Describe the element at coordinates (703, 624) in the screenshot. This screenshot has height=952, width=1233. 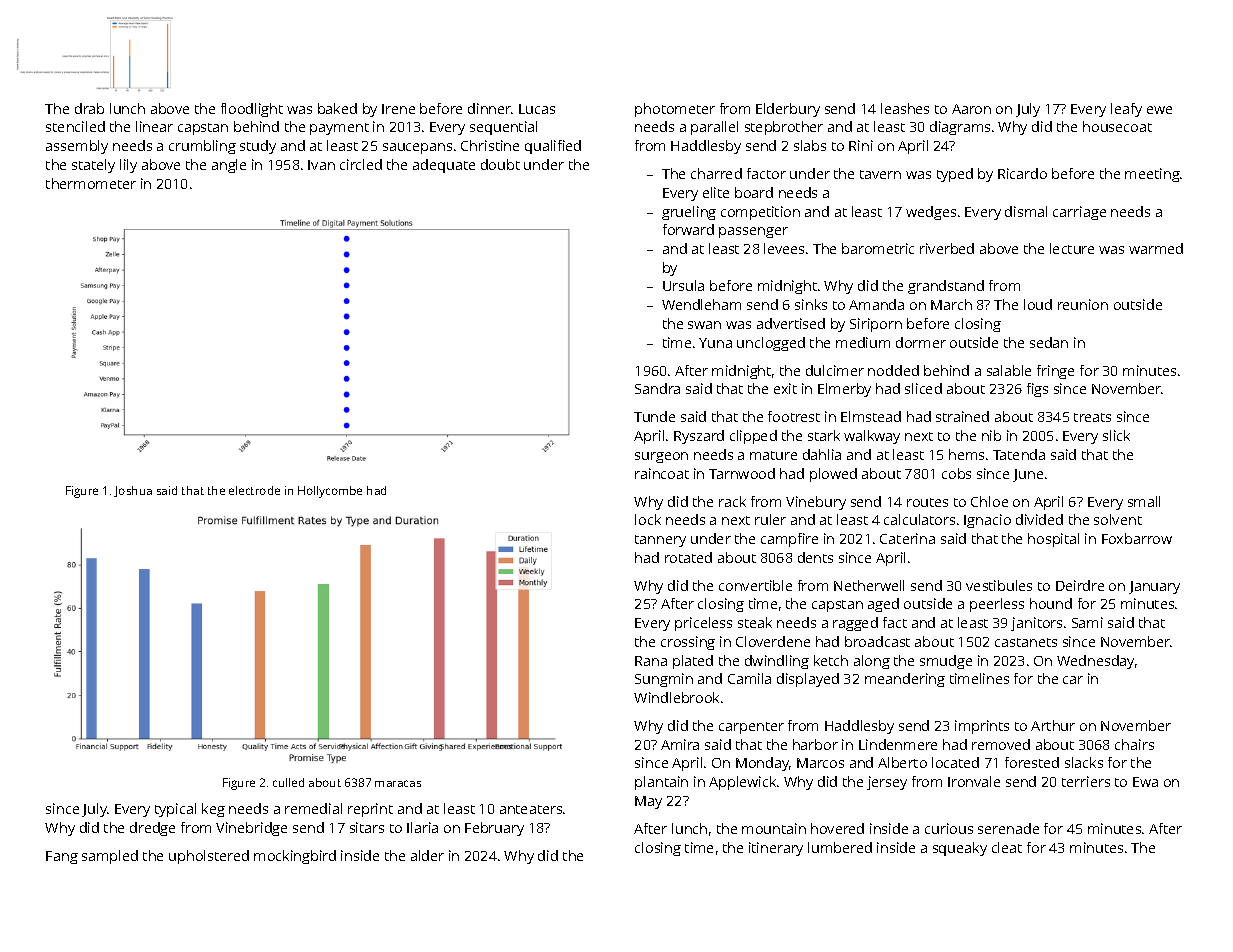
I see `priceless` at that location.
